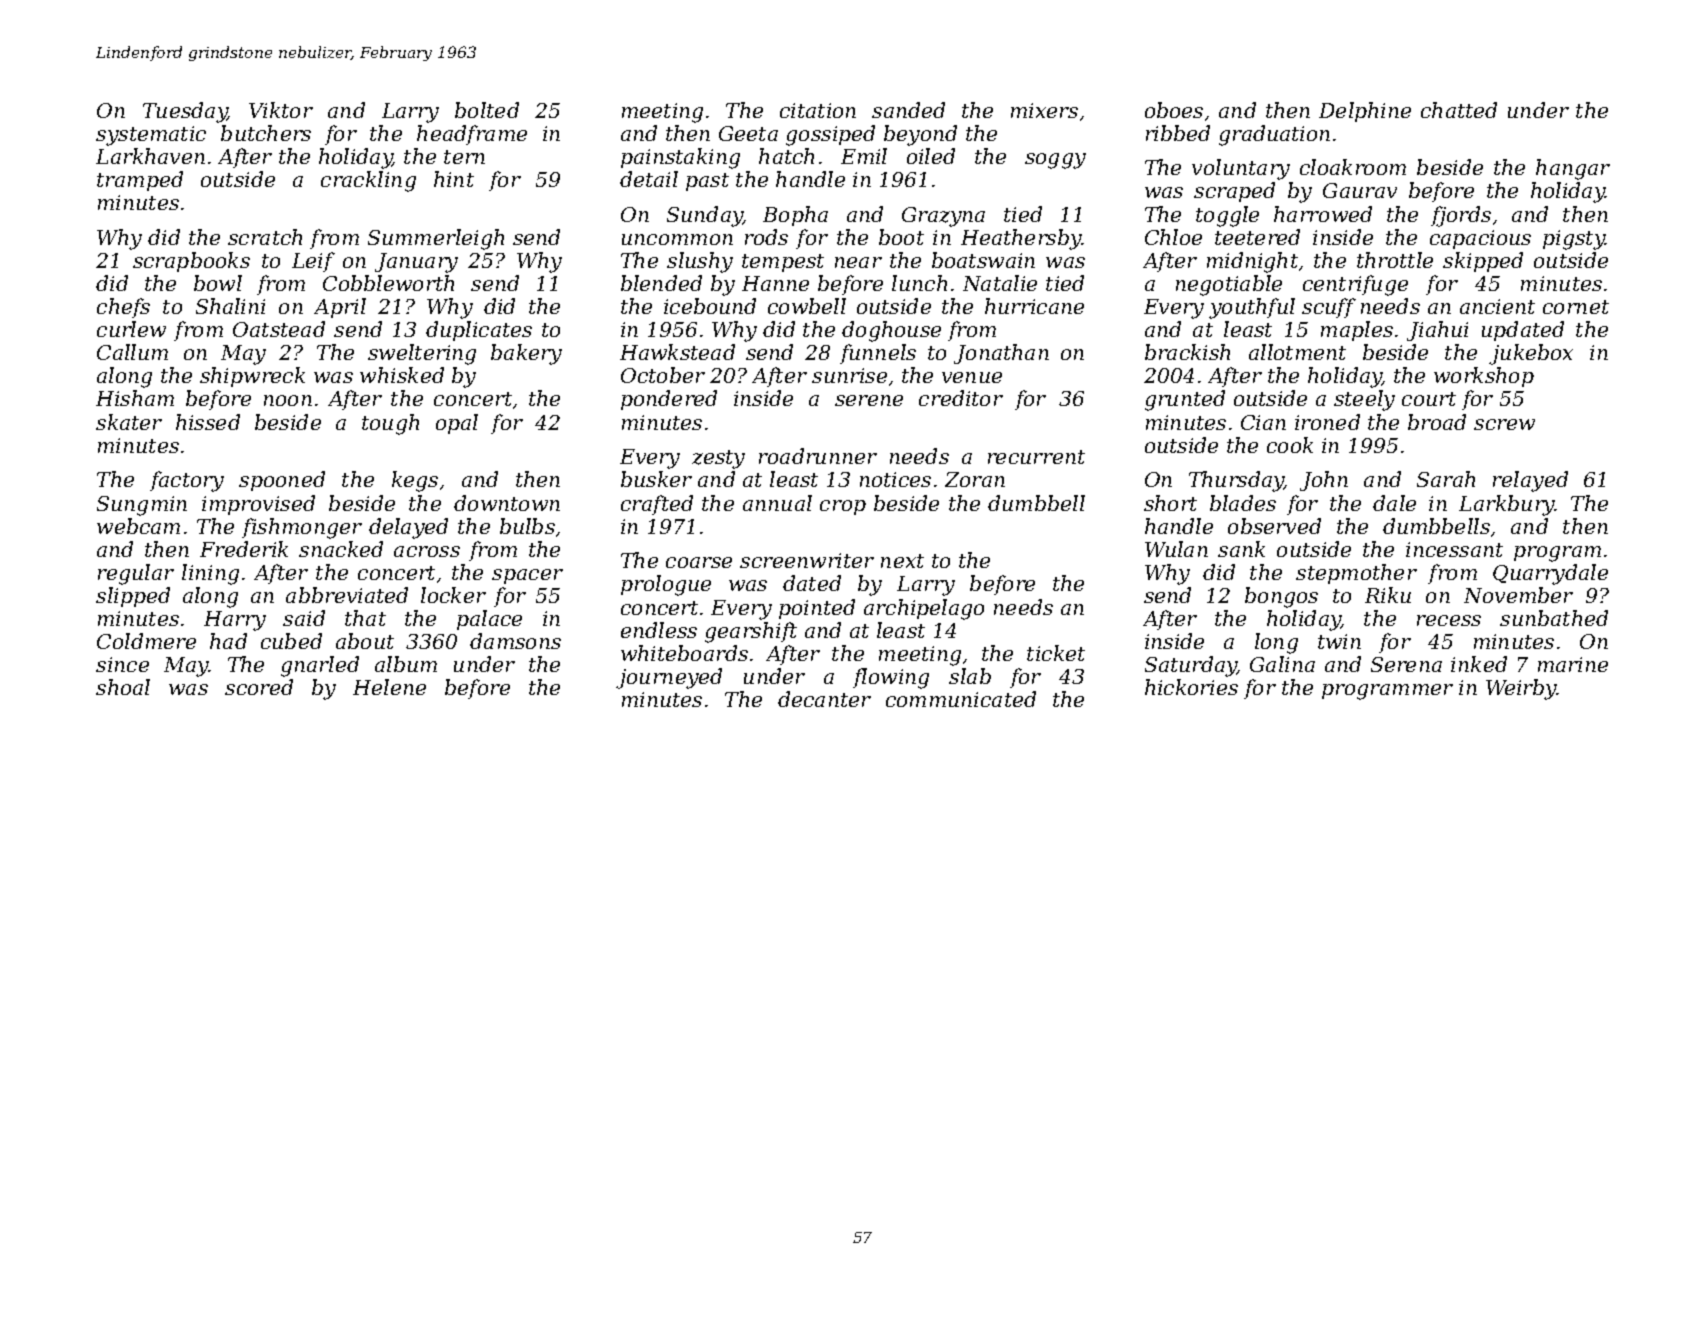 Image resolution: width=1706 pixels, height=1318 pixels. What do you see at coordinates (1252, 308) in the screenshot?
I see `youthful` at bounding box center [1252, 308].
